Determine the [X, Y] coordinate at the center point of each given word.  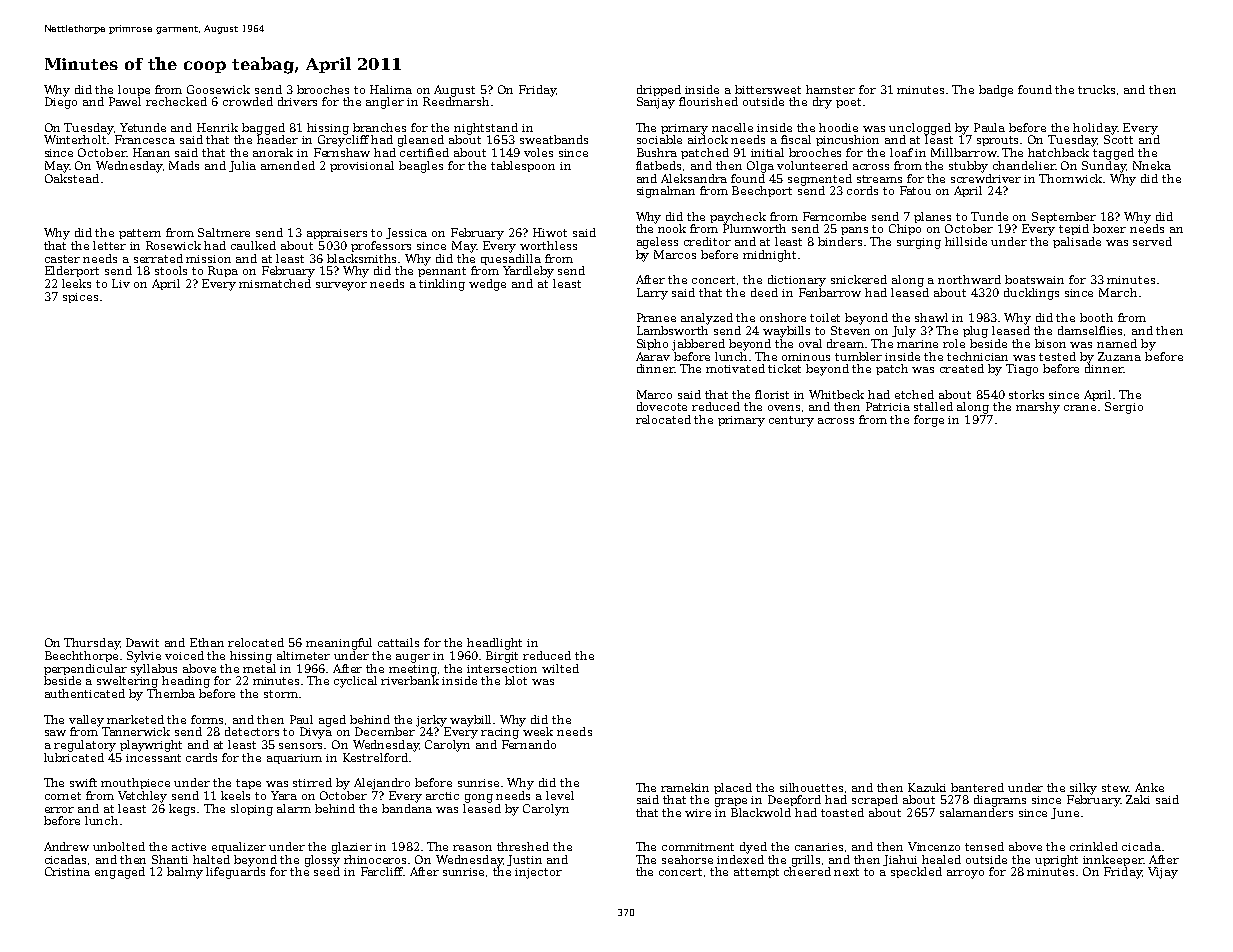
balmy [185, 873]
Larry [652, 294]
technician [977, 356]
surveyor [341, 286]
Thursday [92, 644]
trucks [1096, 89]
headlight [494, 644]
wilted [560, 668]
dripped [659, 90]
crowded [248, 101]
